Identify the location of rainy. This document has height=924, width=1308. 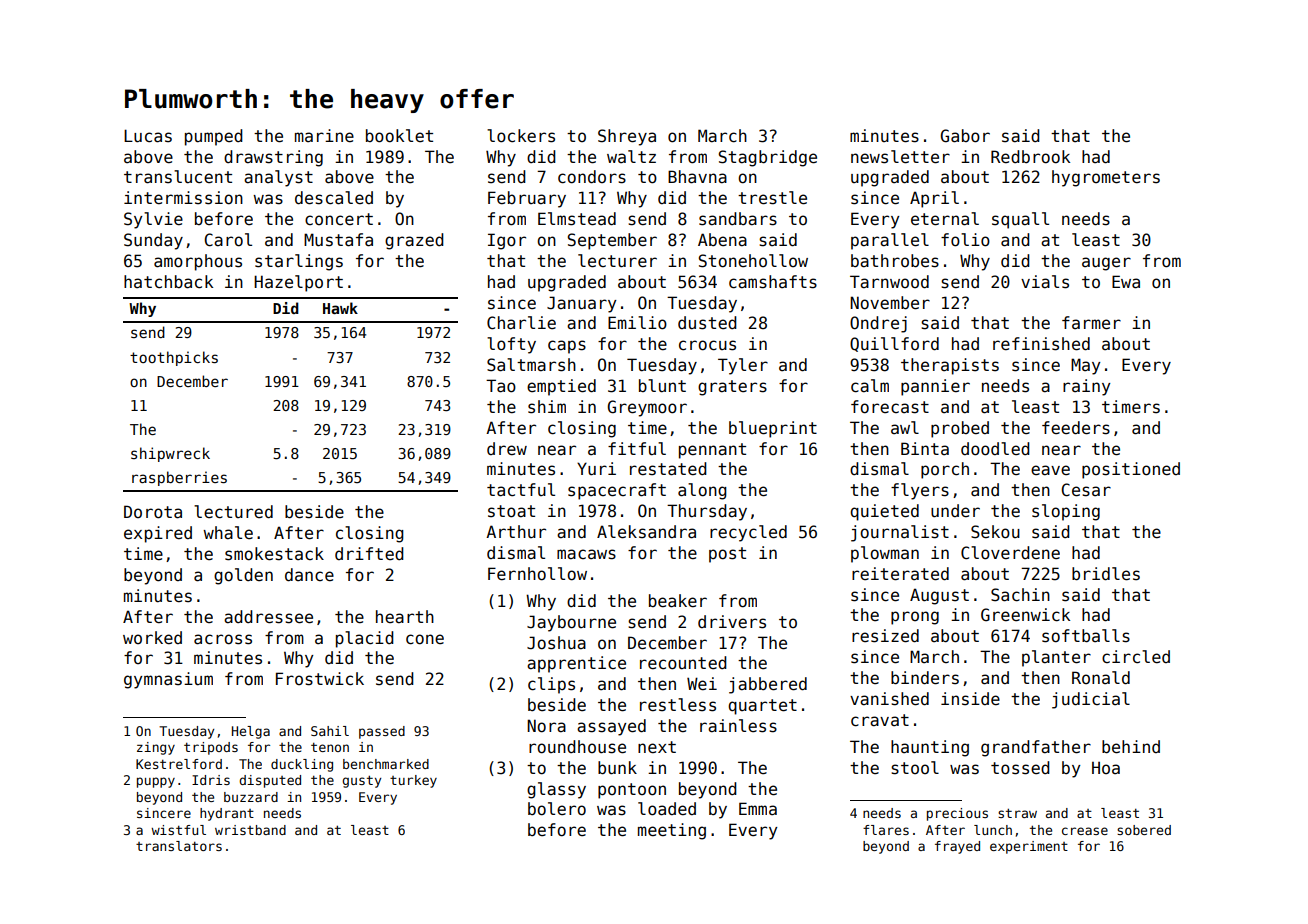
(1087, 387).
